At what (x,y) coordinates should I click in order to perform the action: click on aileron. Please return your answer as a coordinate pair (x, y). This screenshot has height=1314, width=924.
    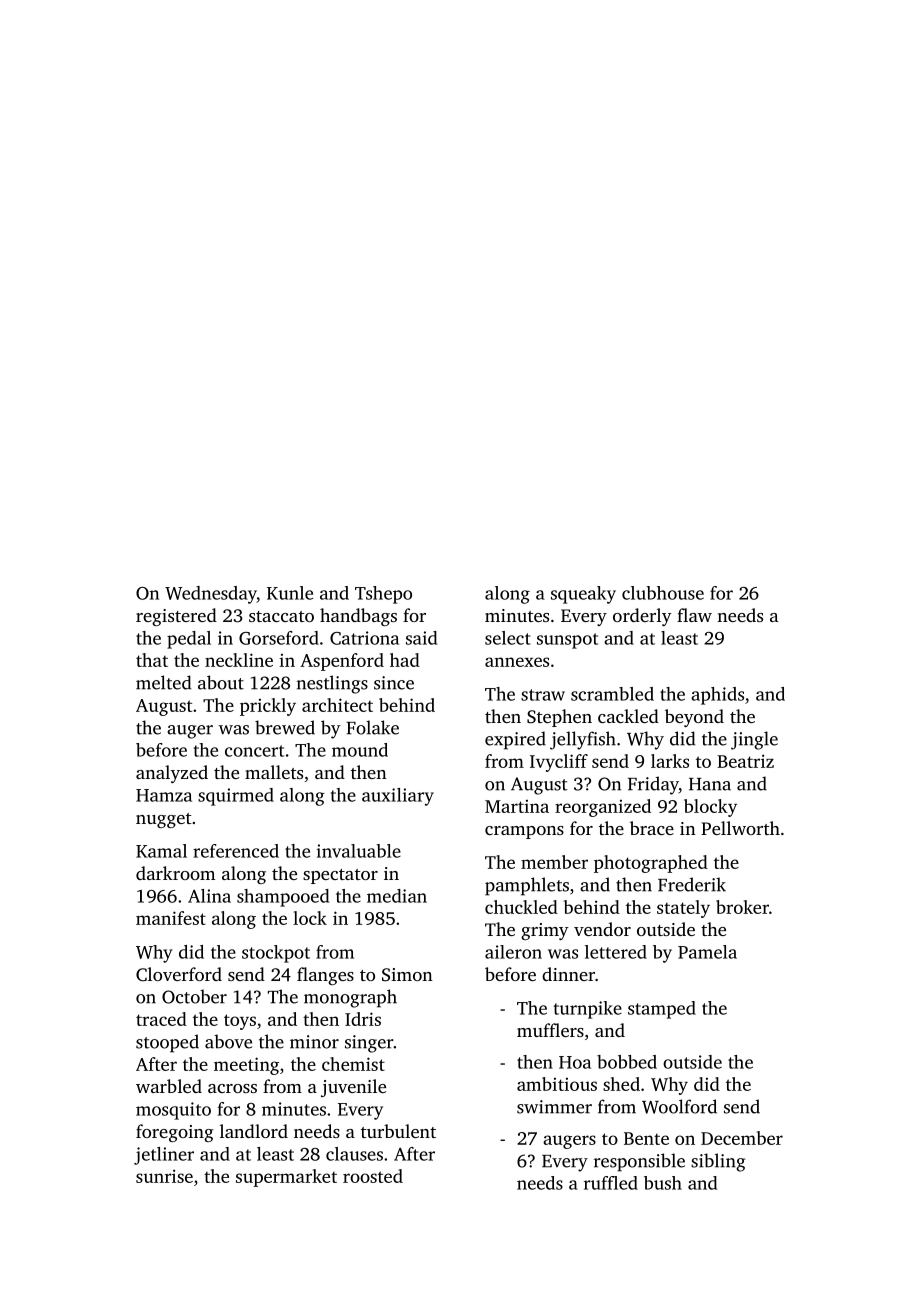
    Looking at the image, I should click on (513, 952).
